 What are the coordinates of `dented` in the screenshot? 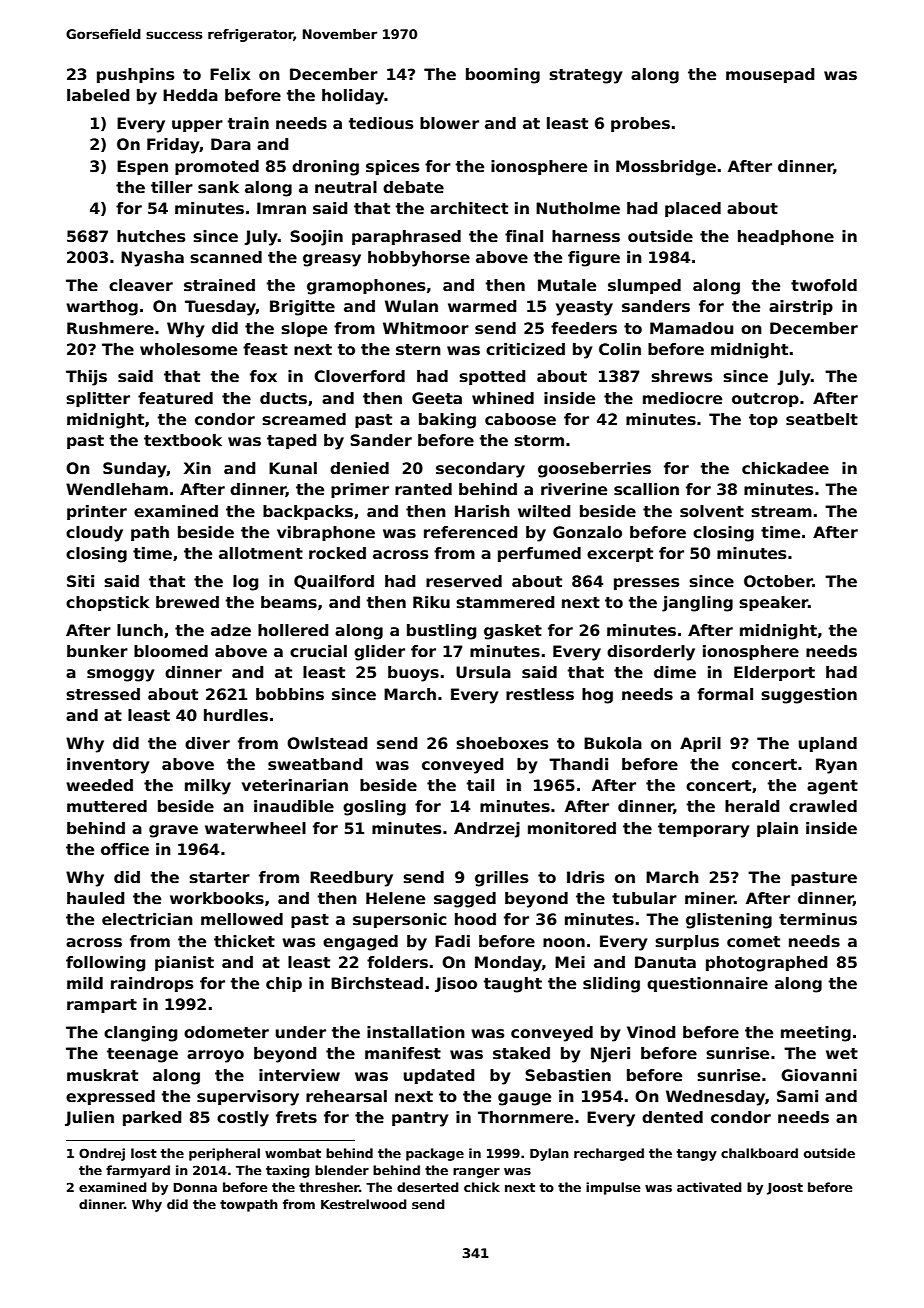 It's located at (672, 1117).
